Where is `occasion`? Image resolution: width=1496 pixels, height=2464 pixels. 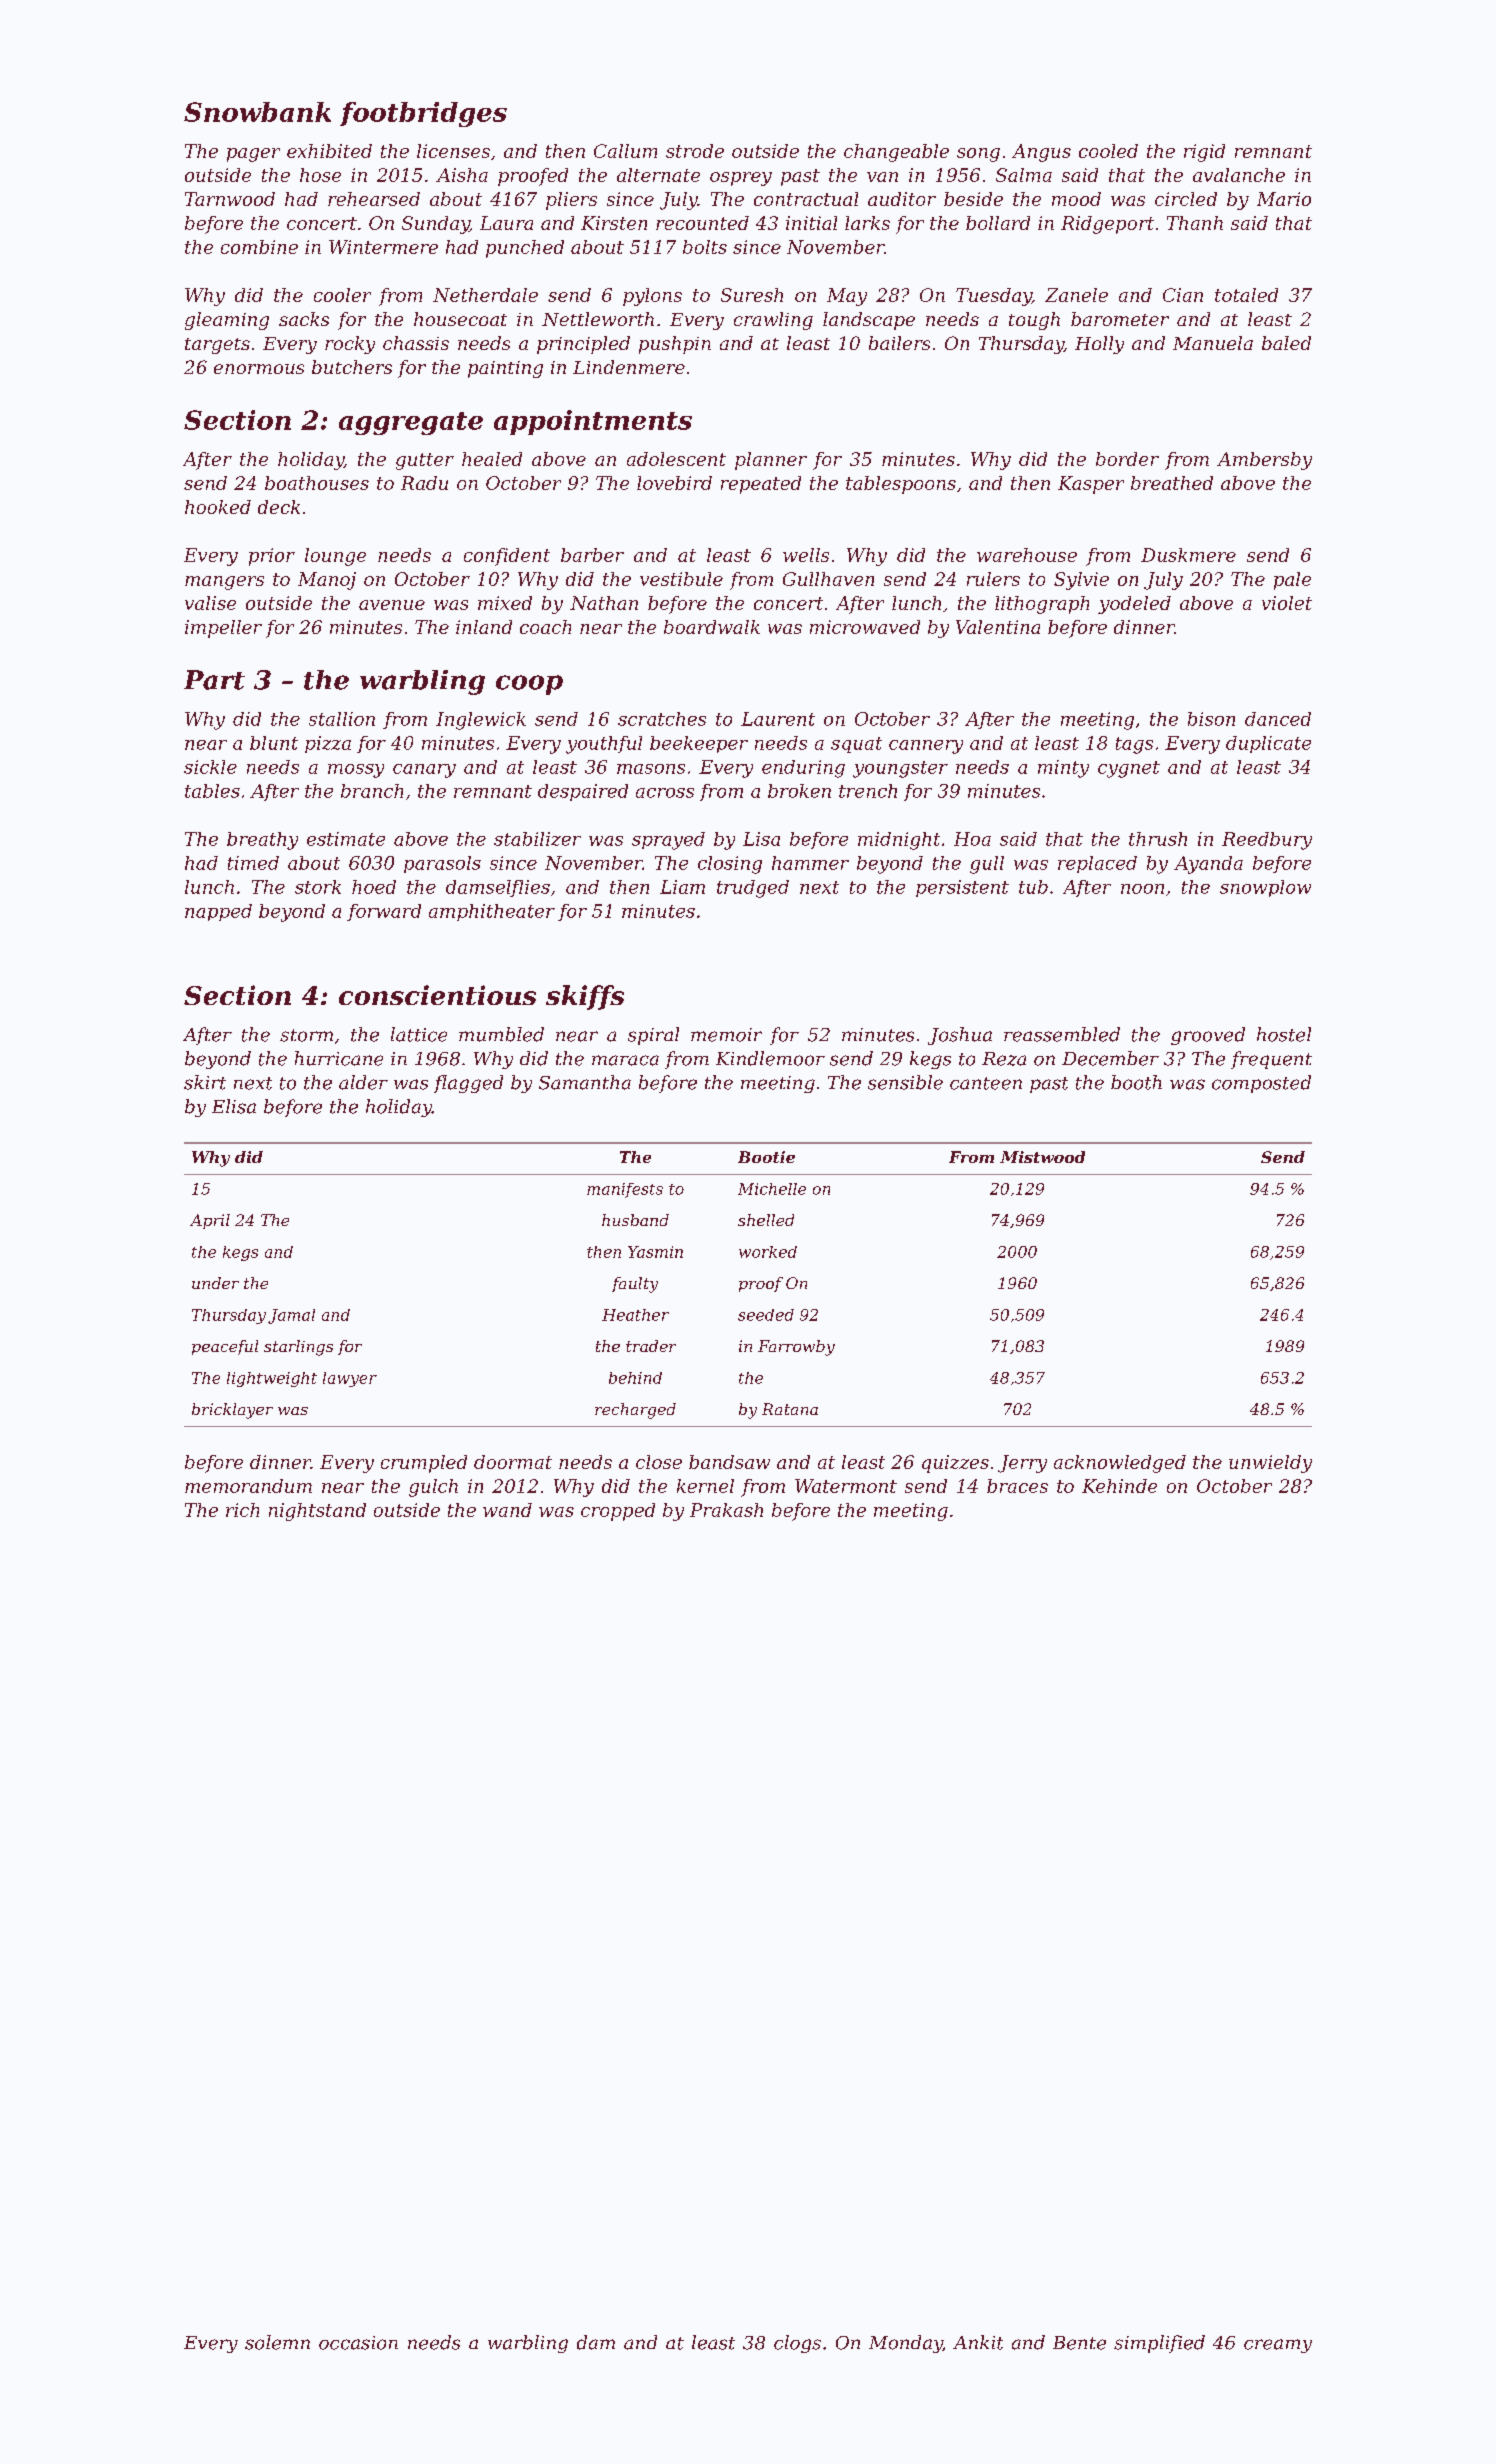
occasion is located at coordinates (358, 2343).
